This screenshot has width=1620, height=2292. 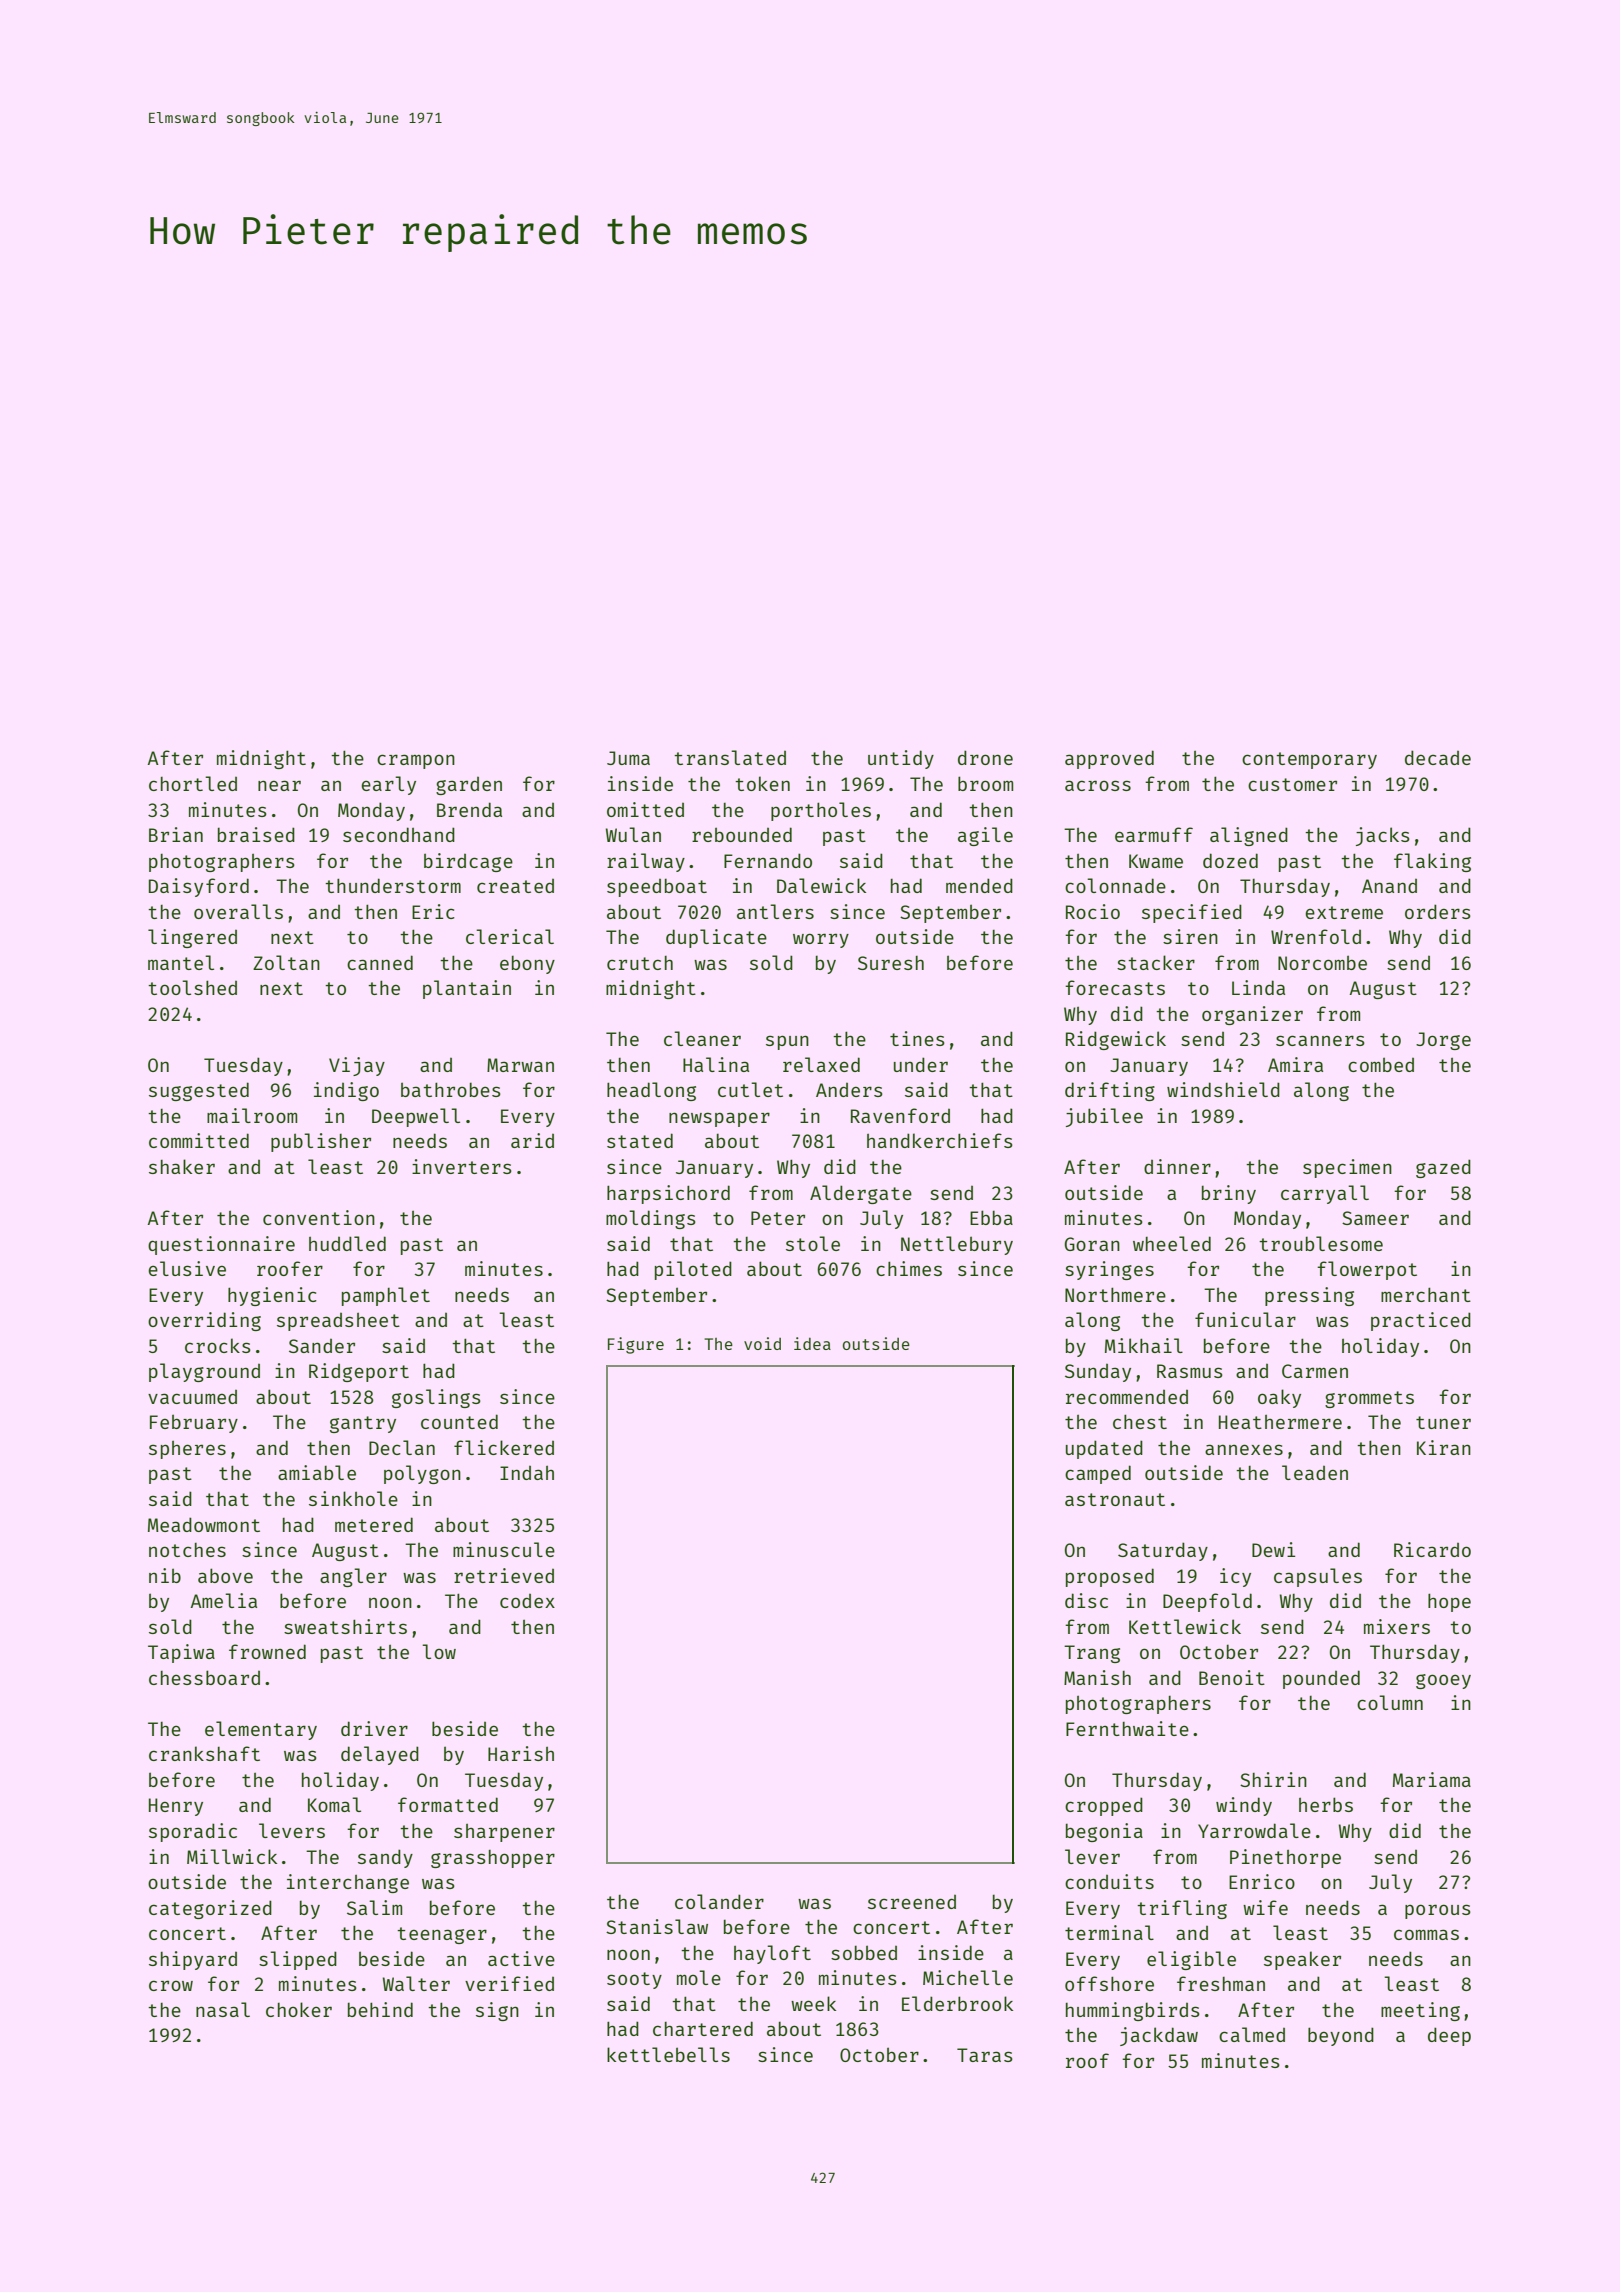 I want to click on dinner, so click(x=1177, y=1166).
